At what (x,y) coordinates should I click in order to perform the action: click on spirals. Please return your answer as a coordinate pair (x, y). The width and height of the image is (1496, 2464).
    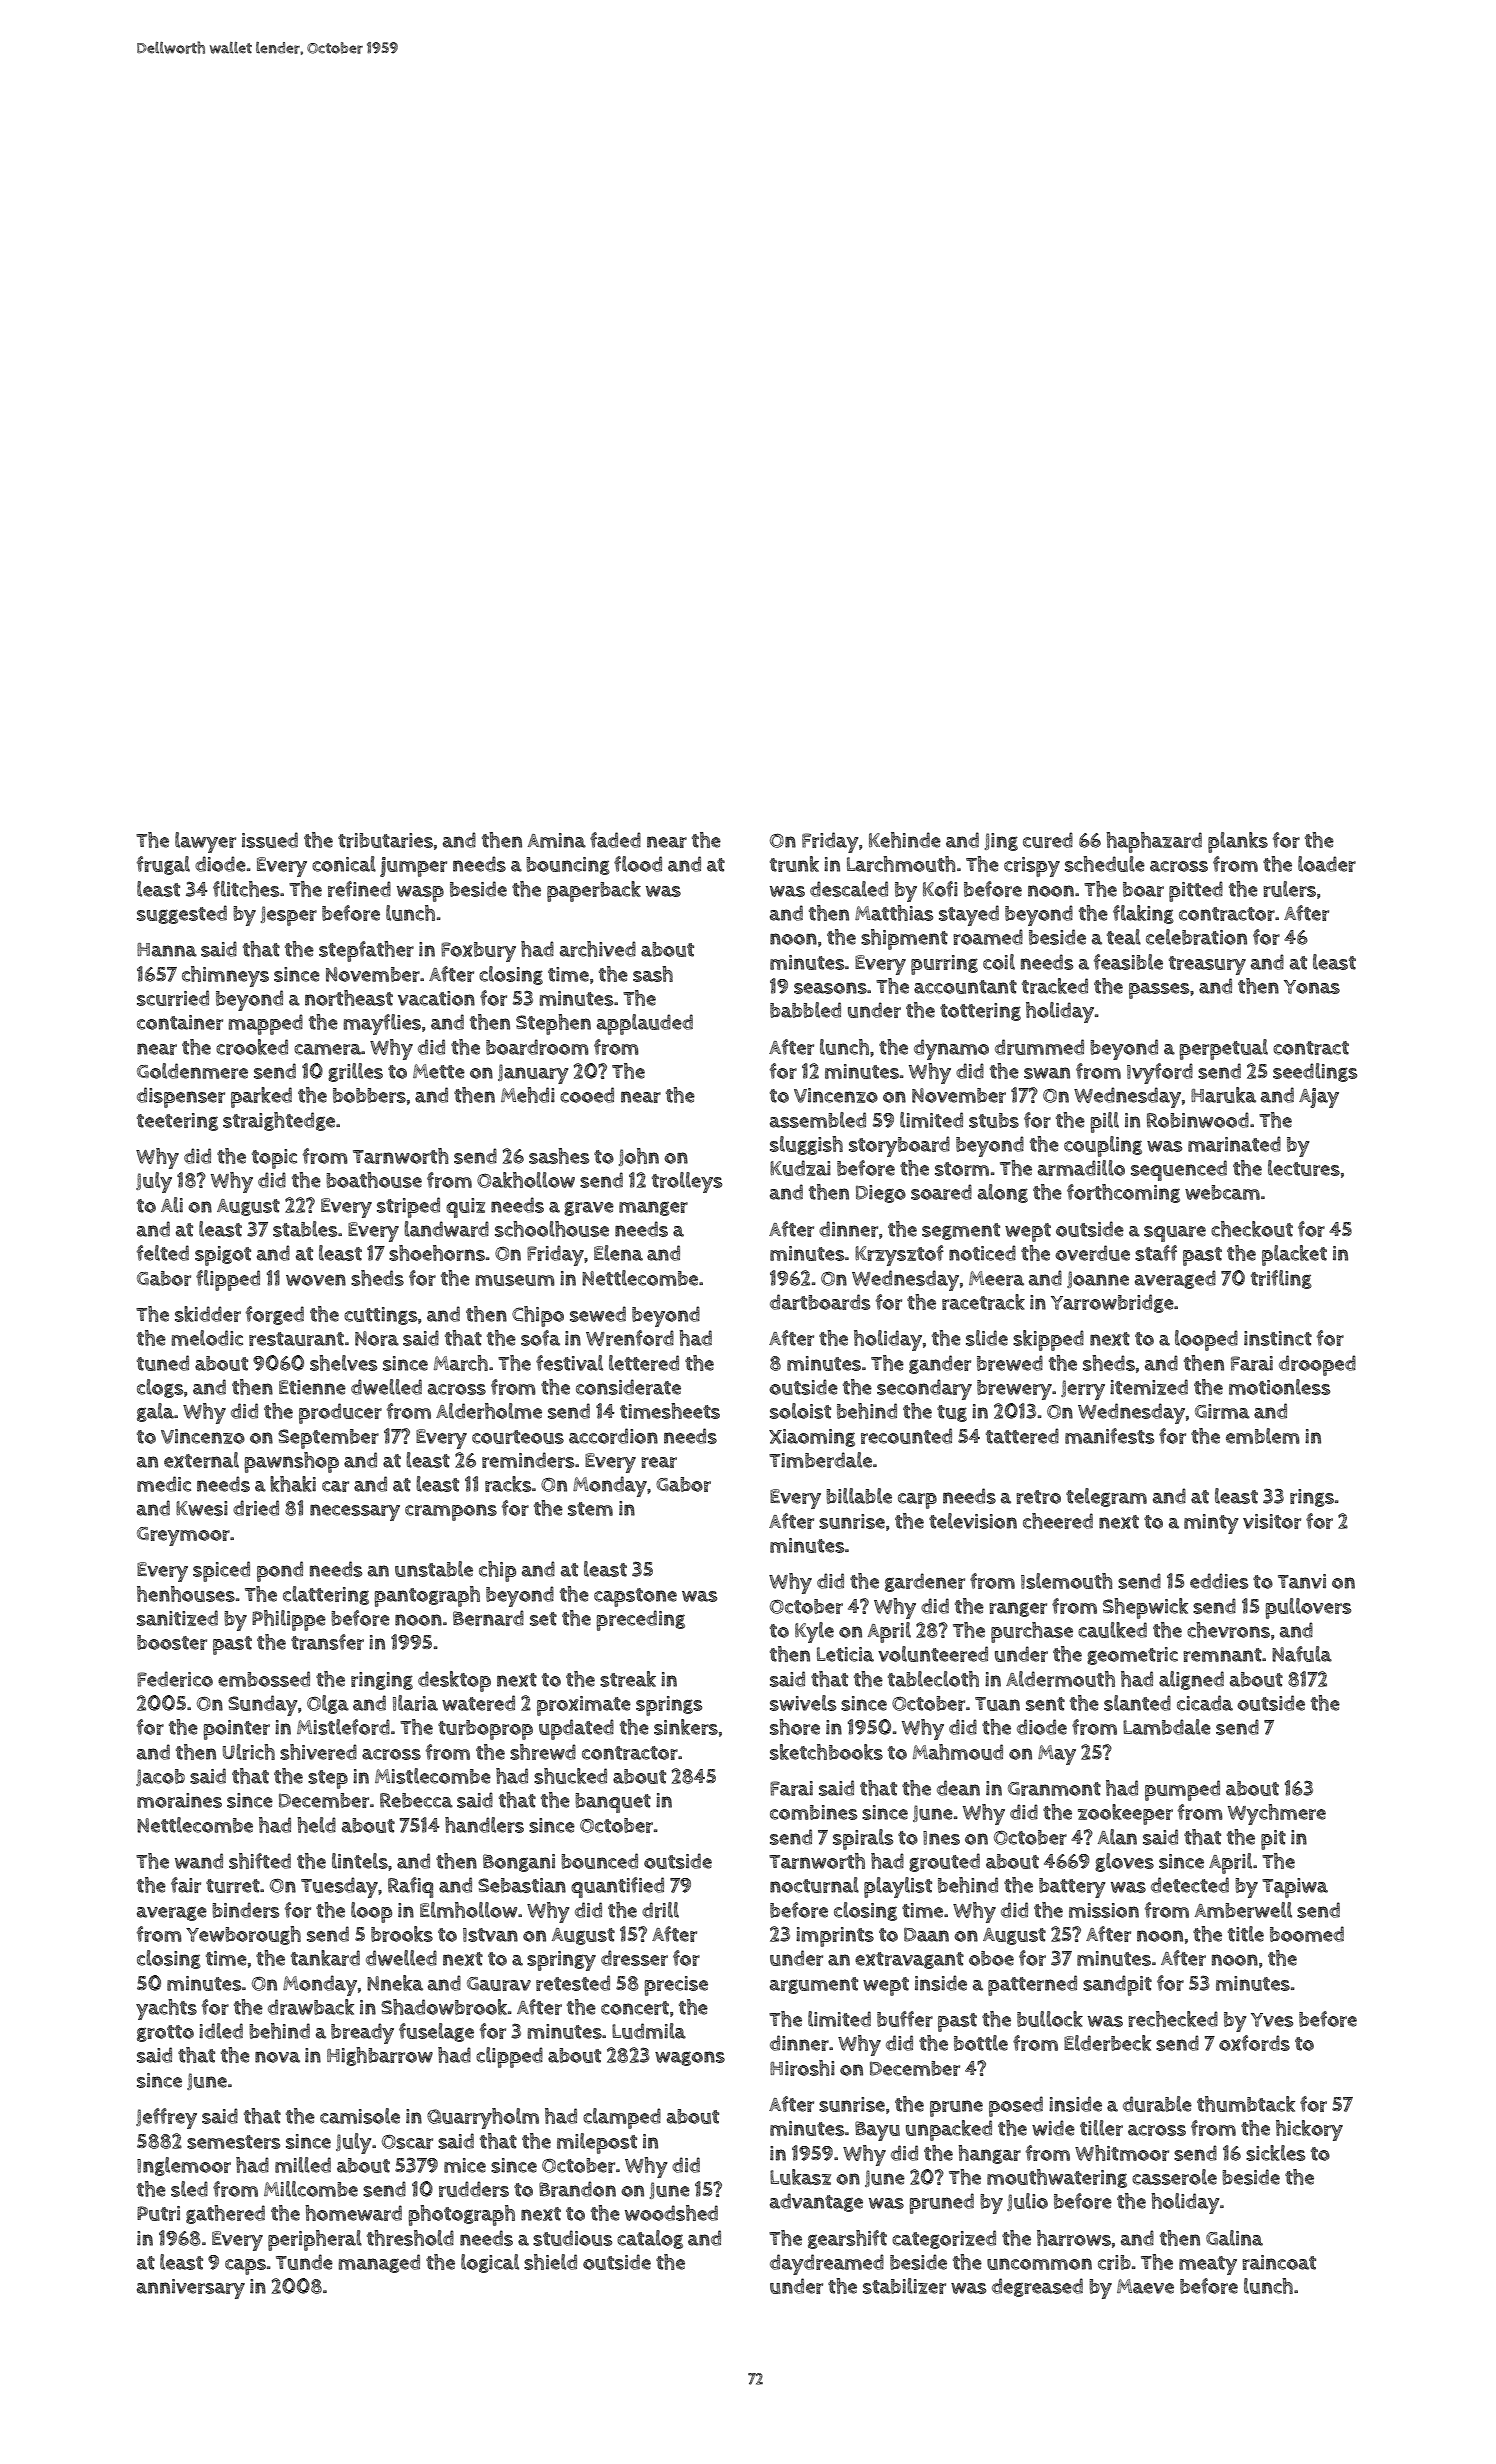
    Looking at the image, I should click on (863, 1839).
